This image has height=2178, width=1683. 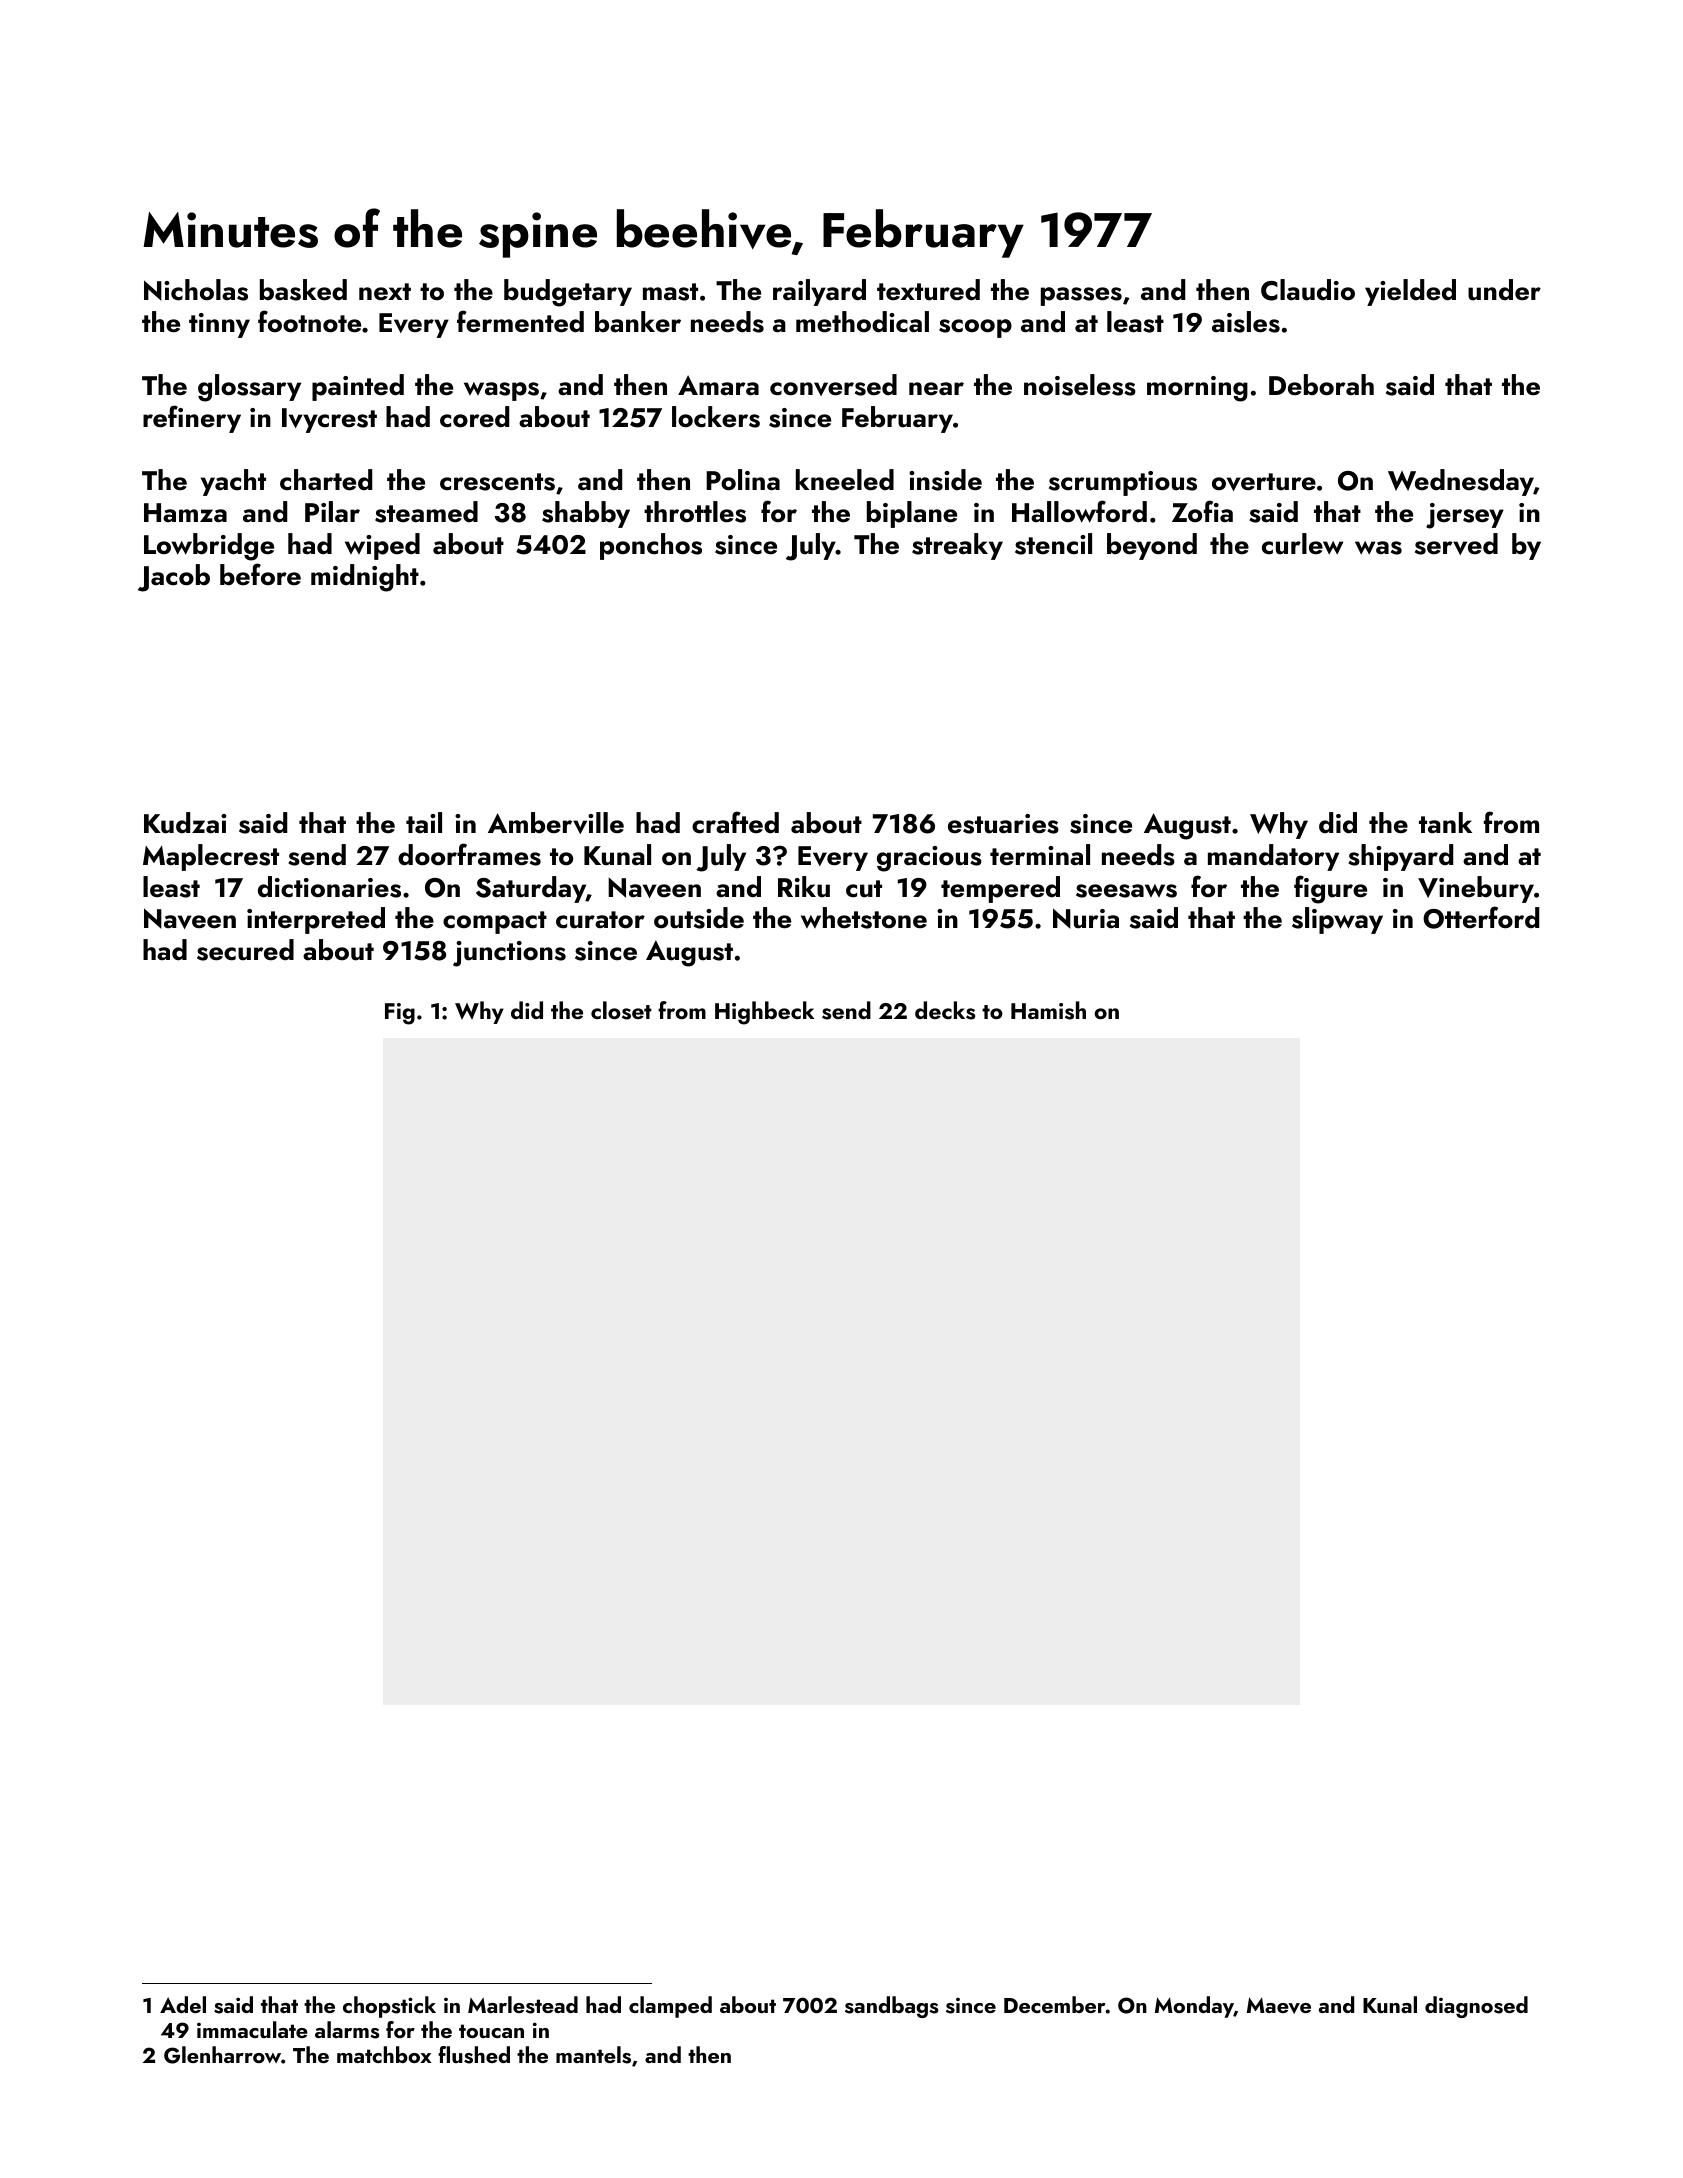 I want to click on closet, so click(x=621, y=1010).
